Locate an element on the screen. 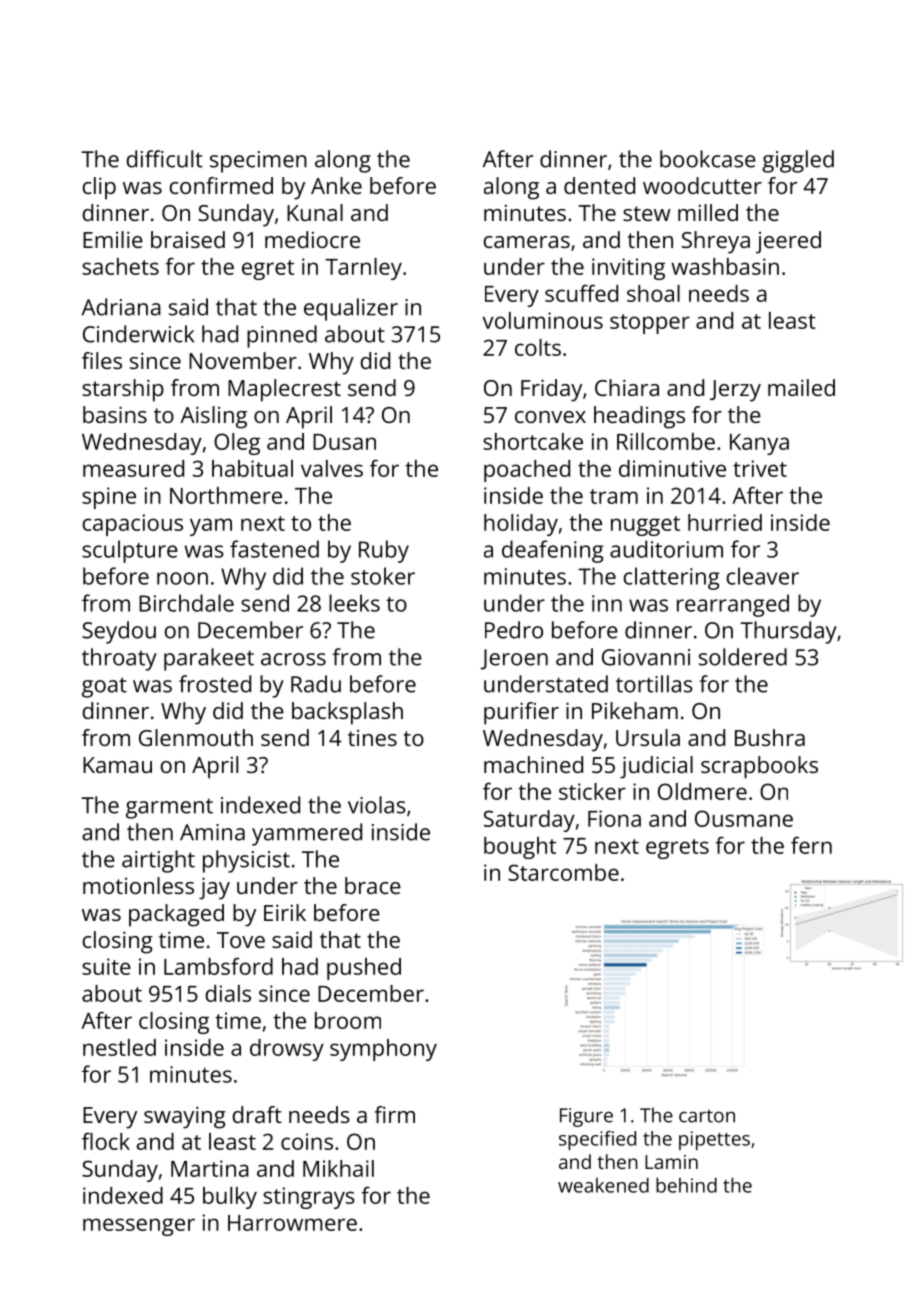 This screenshot has height=1314, width=924. holiday is located at coordinates (521, 525).
